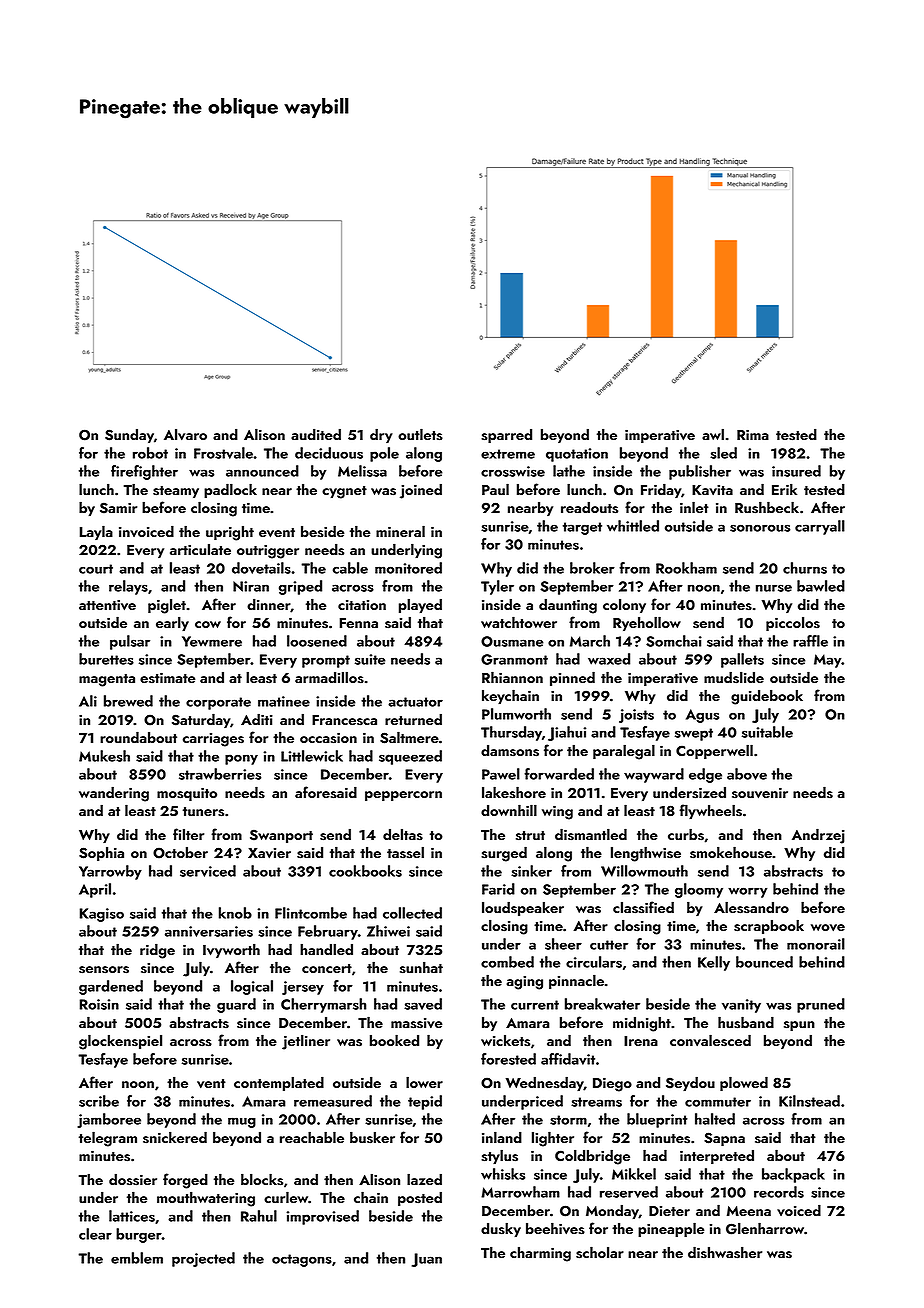 The width and height of the document is (924, 1308). What do you see at coordinates (302, 1260) in the document?
I see `octagons` at bounding box center [302, 1260].
